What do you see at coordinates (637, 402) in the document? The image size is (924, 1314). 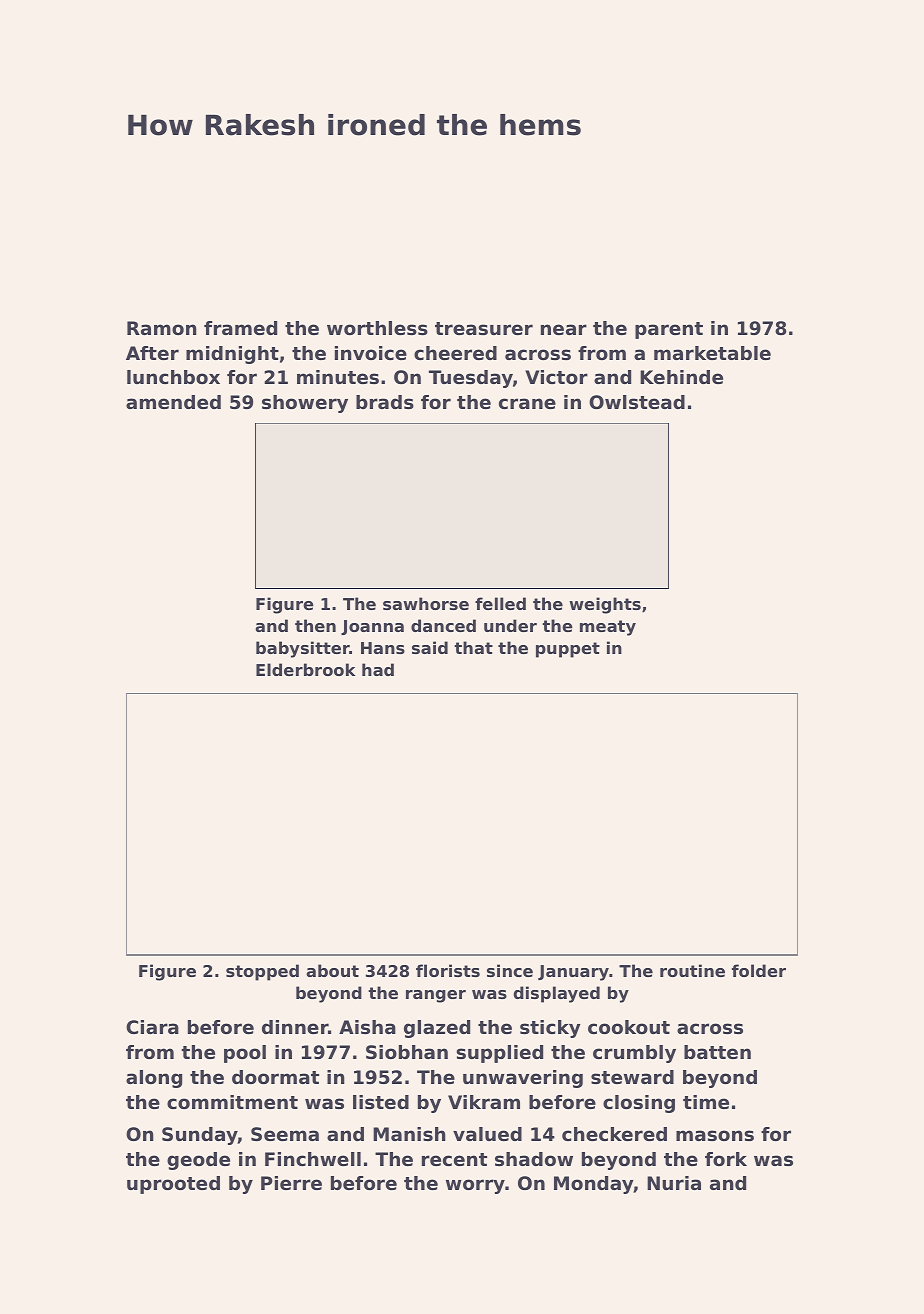 I see `Owlstead` at bounding box center [637, 402].
